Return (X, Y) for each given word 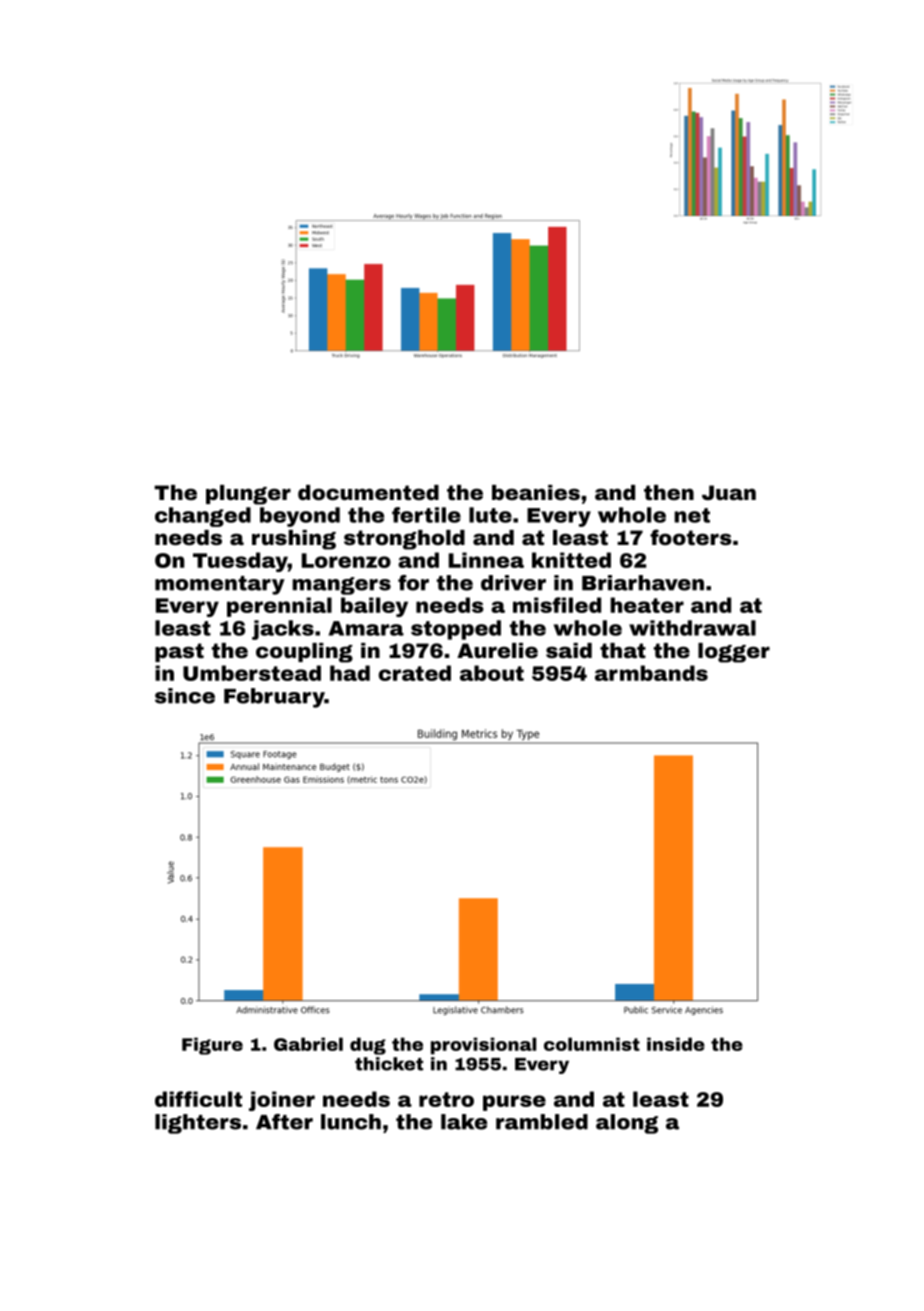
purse (514, 1103)
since (185, 696)
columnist (592, 1044)
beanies (536, 492)
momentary (220, 585)
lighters (198, 1124)
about (492, 673)
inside (676, 1044)
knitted (571, 560)
